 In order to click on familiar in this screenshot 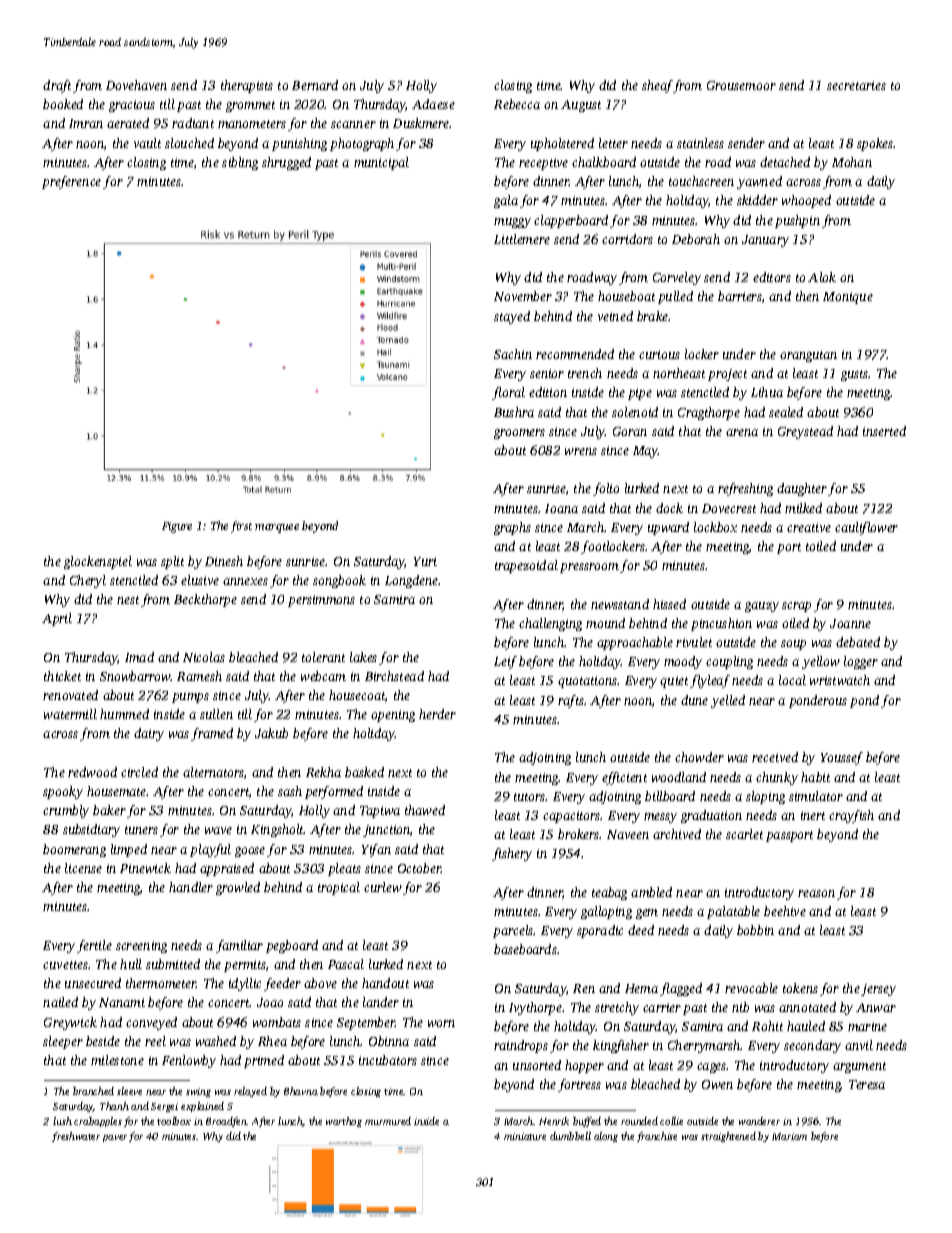, I will do `click(239, 946)`.
